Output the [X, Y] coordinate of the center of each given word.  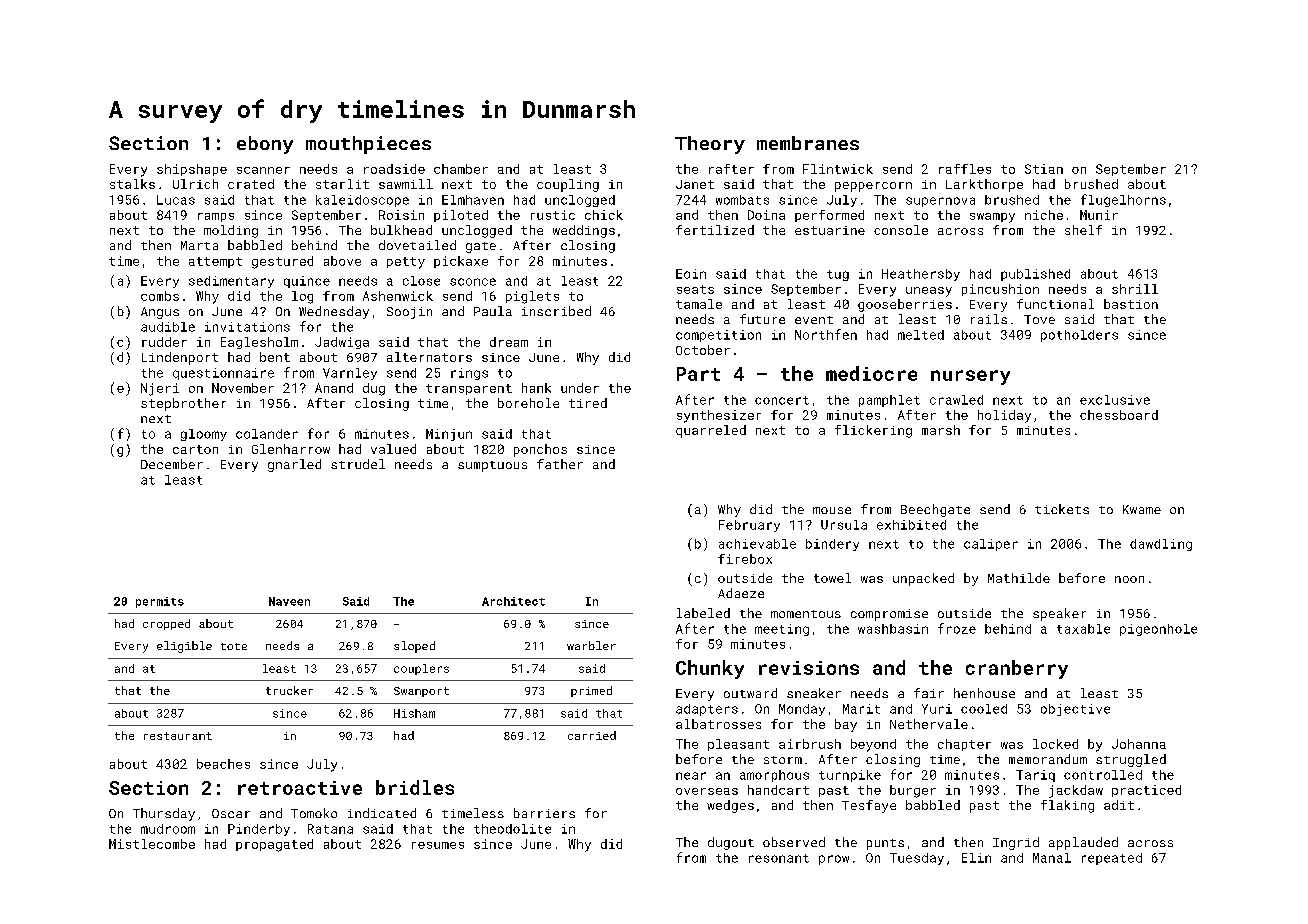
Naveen [289, 601]
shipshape [192, 170]
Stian [1044, 169]
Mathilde [1019, 578]
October [703, 350]
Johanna [1139, 744]
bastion [1131, 304]
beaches [223, 764]
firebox [745, 559]
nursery [970, 377]
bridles [415, 787]
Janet [695, 184]
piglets [532, 297]
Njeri [160, 389]
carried [592, 735]
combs [160, 296]
